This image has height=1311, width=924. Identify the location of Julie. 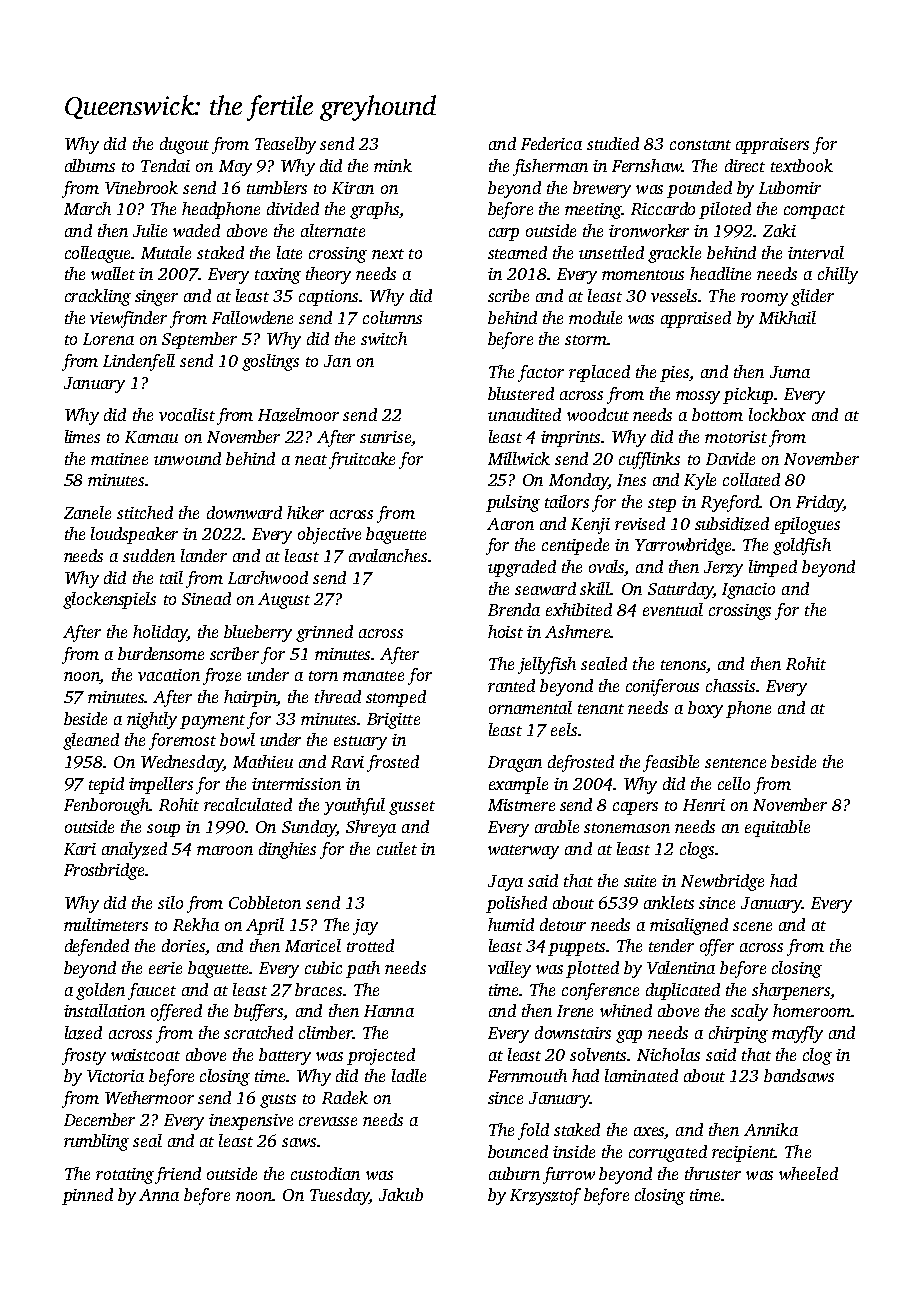
(150, 230).
